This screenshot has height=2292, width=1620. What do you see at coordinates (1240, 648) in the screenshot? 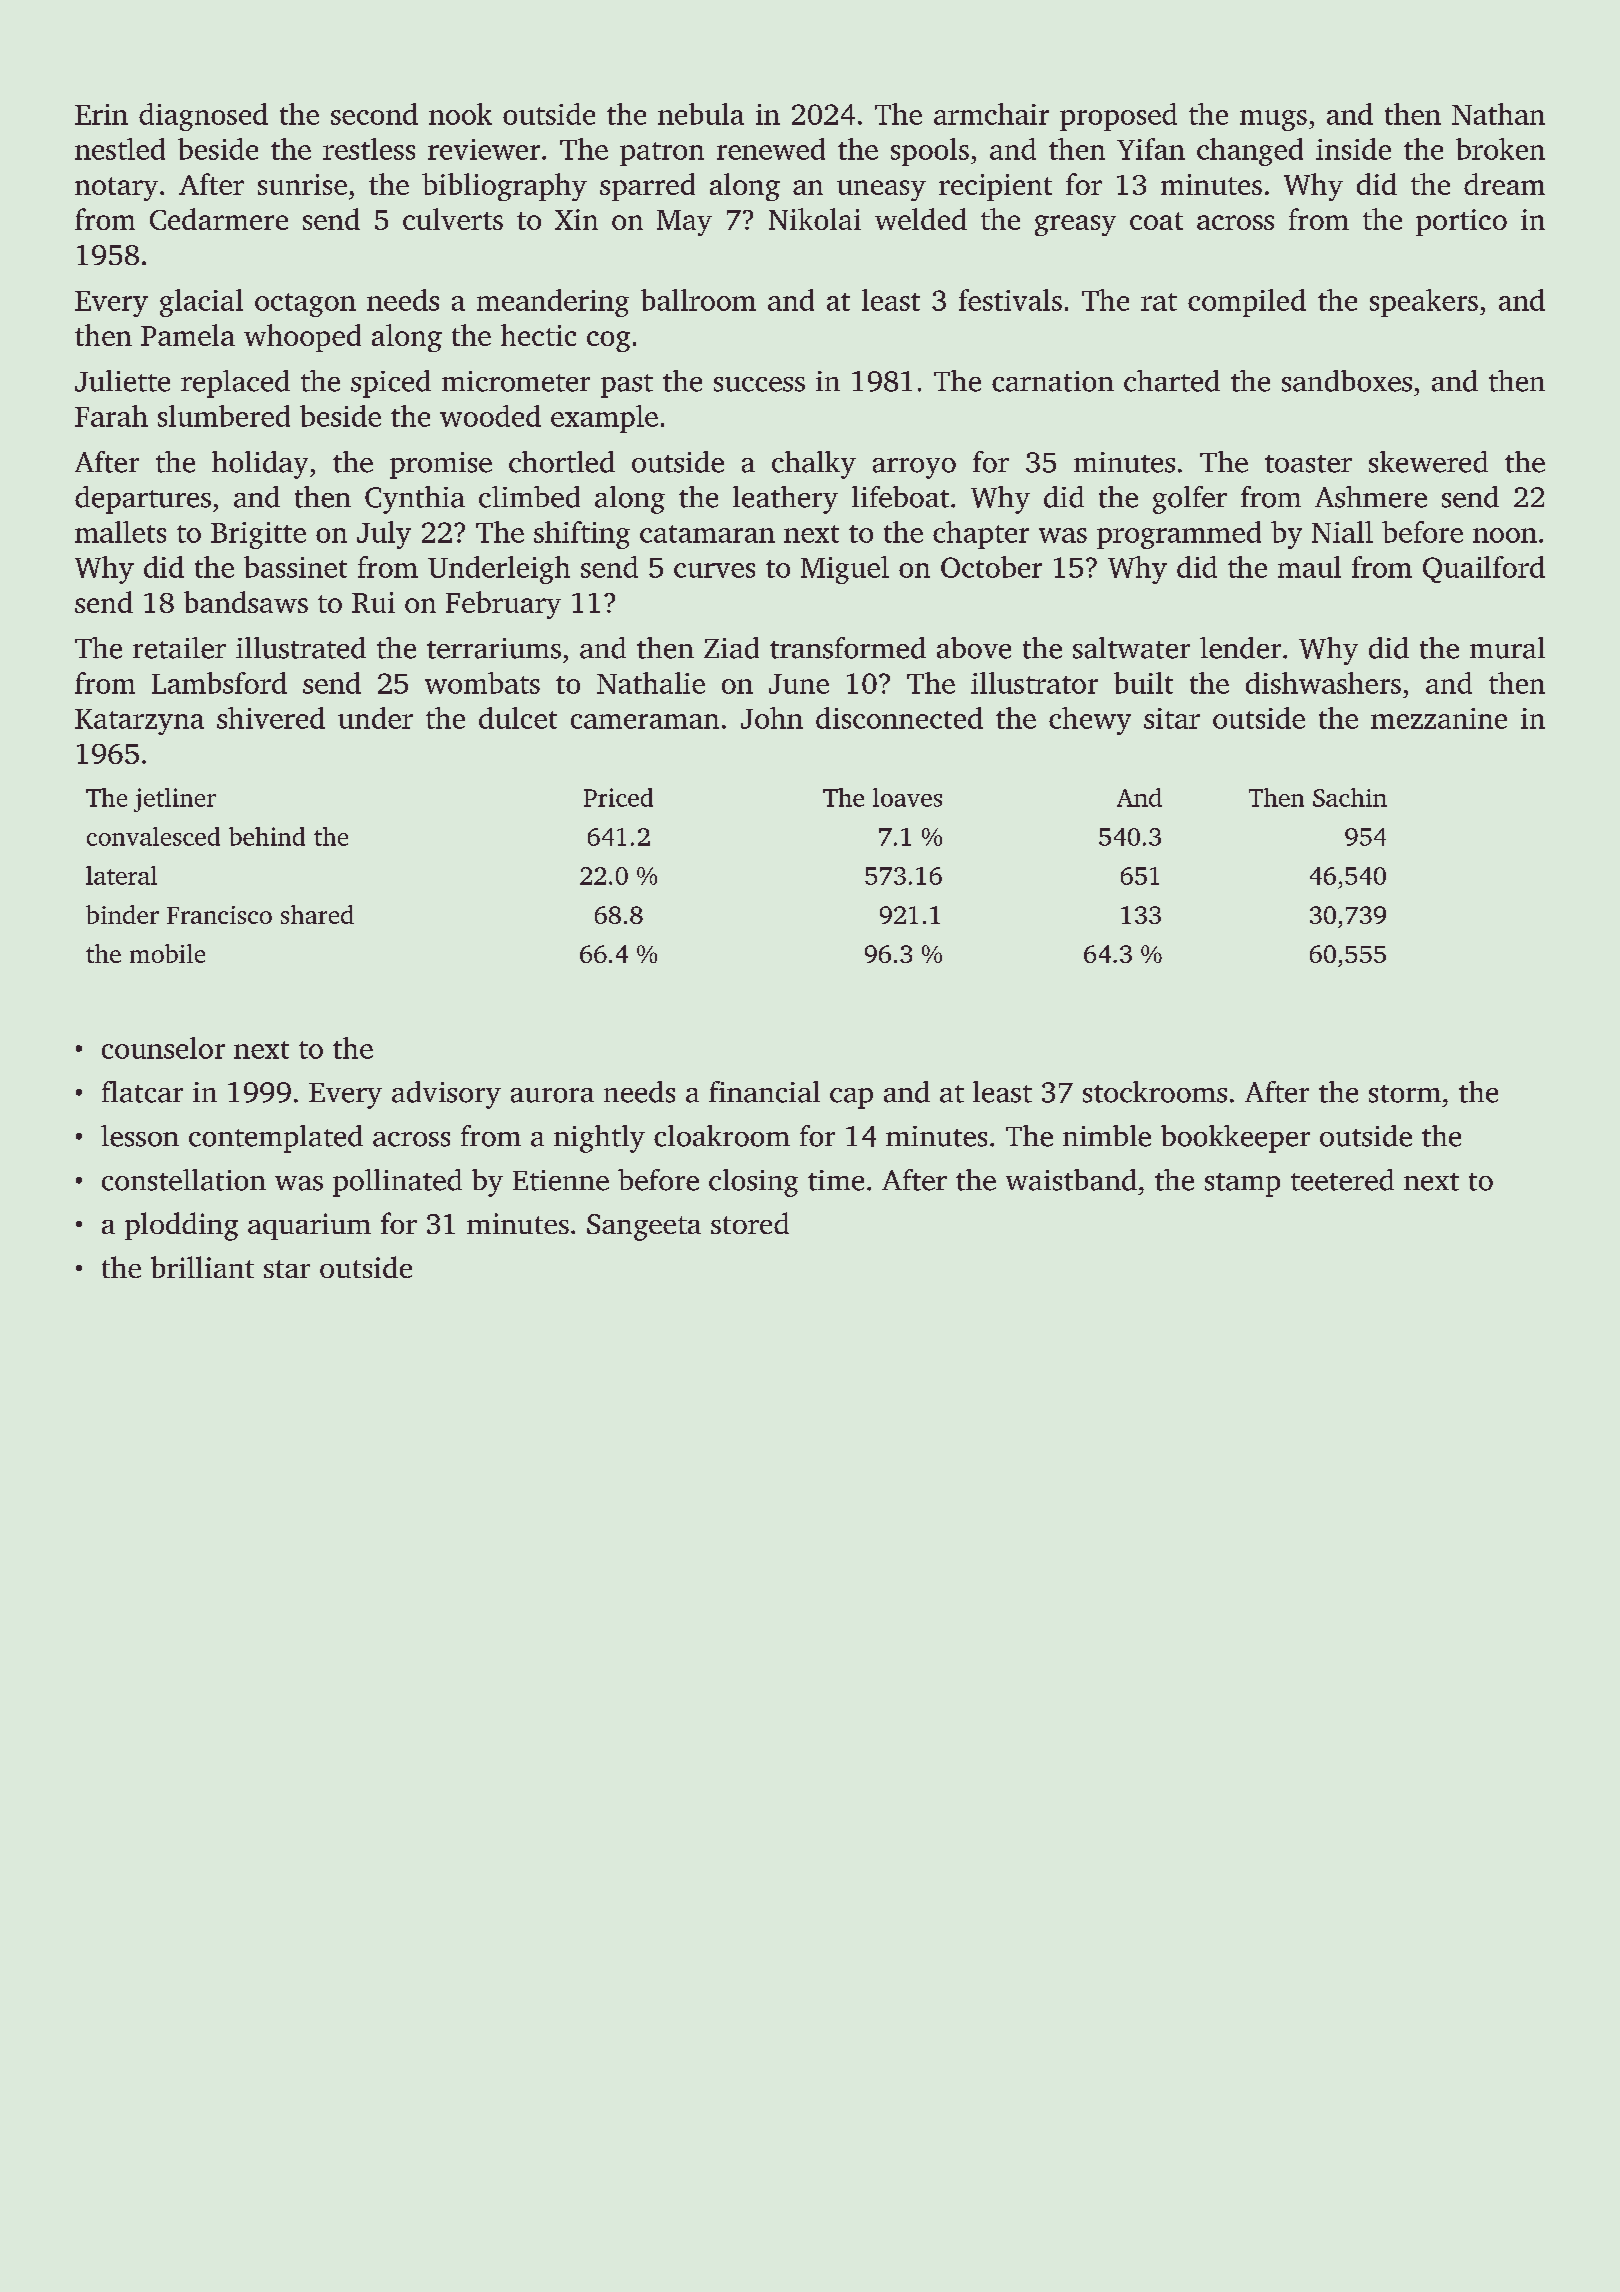
I see `lender` at bounding box center [1240, 648].
